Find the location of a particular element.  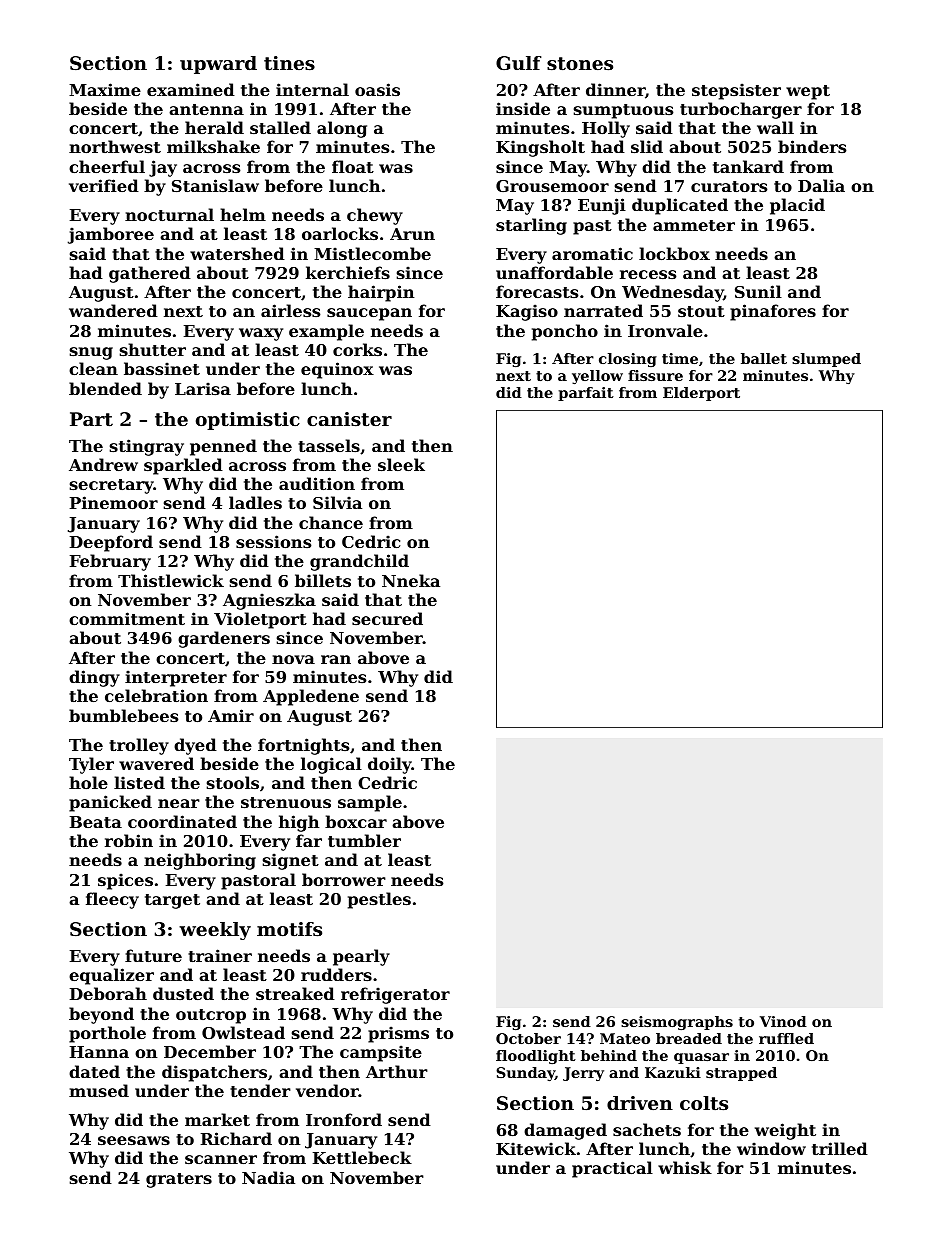

Jerry is located at coordinates (583, 1074).
